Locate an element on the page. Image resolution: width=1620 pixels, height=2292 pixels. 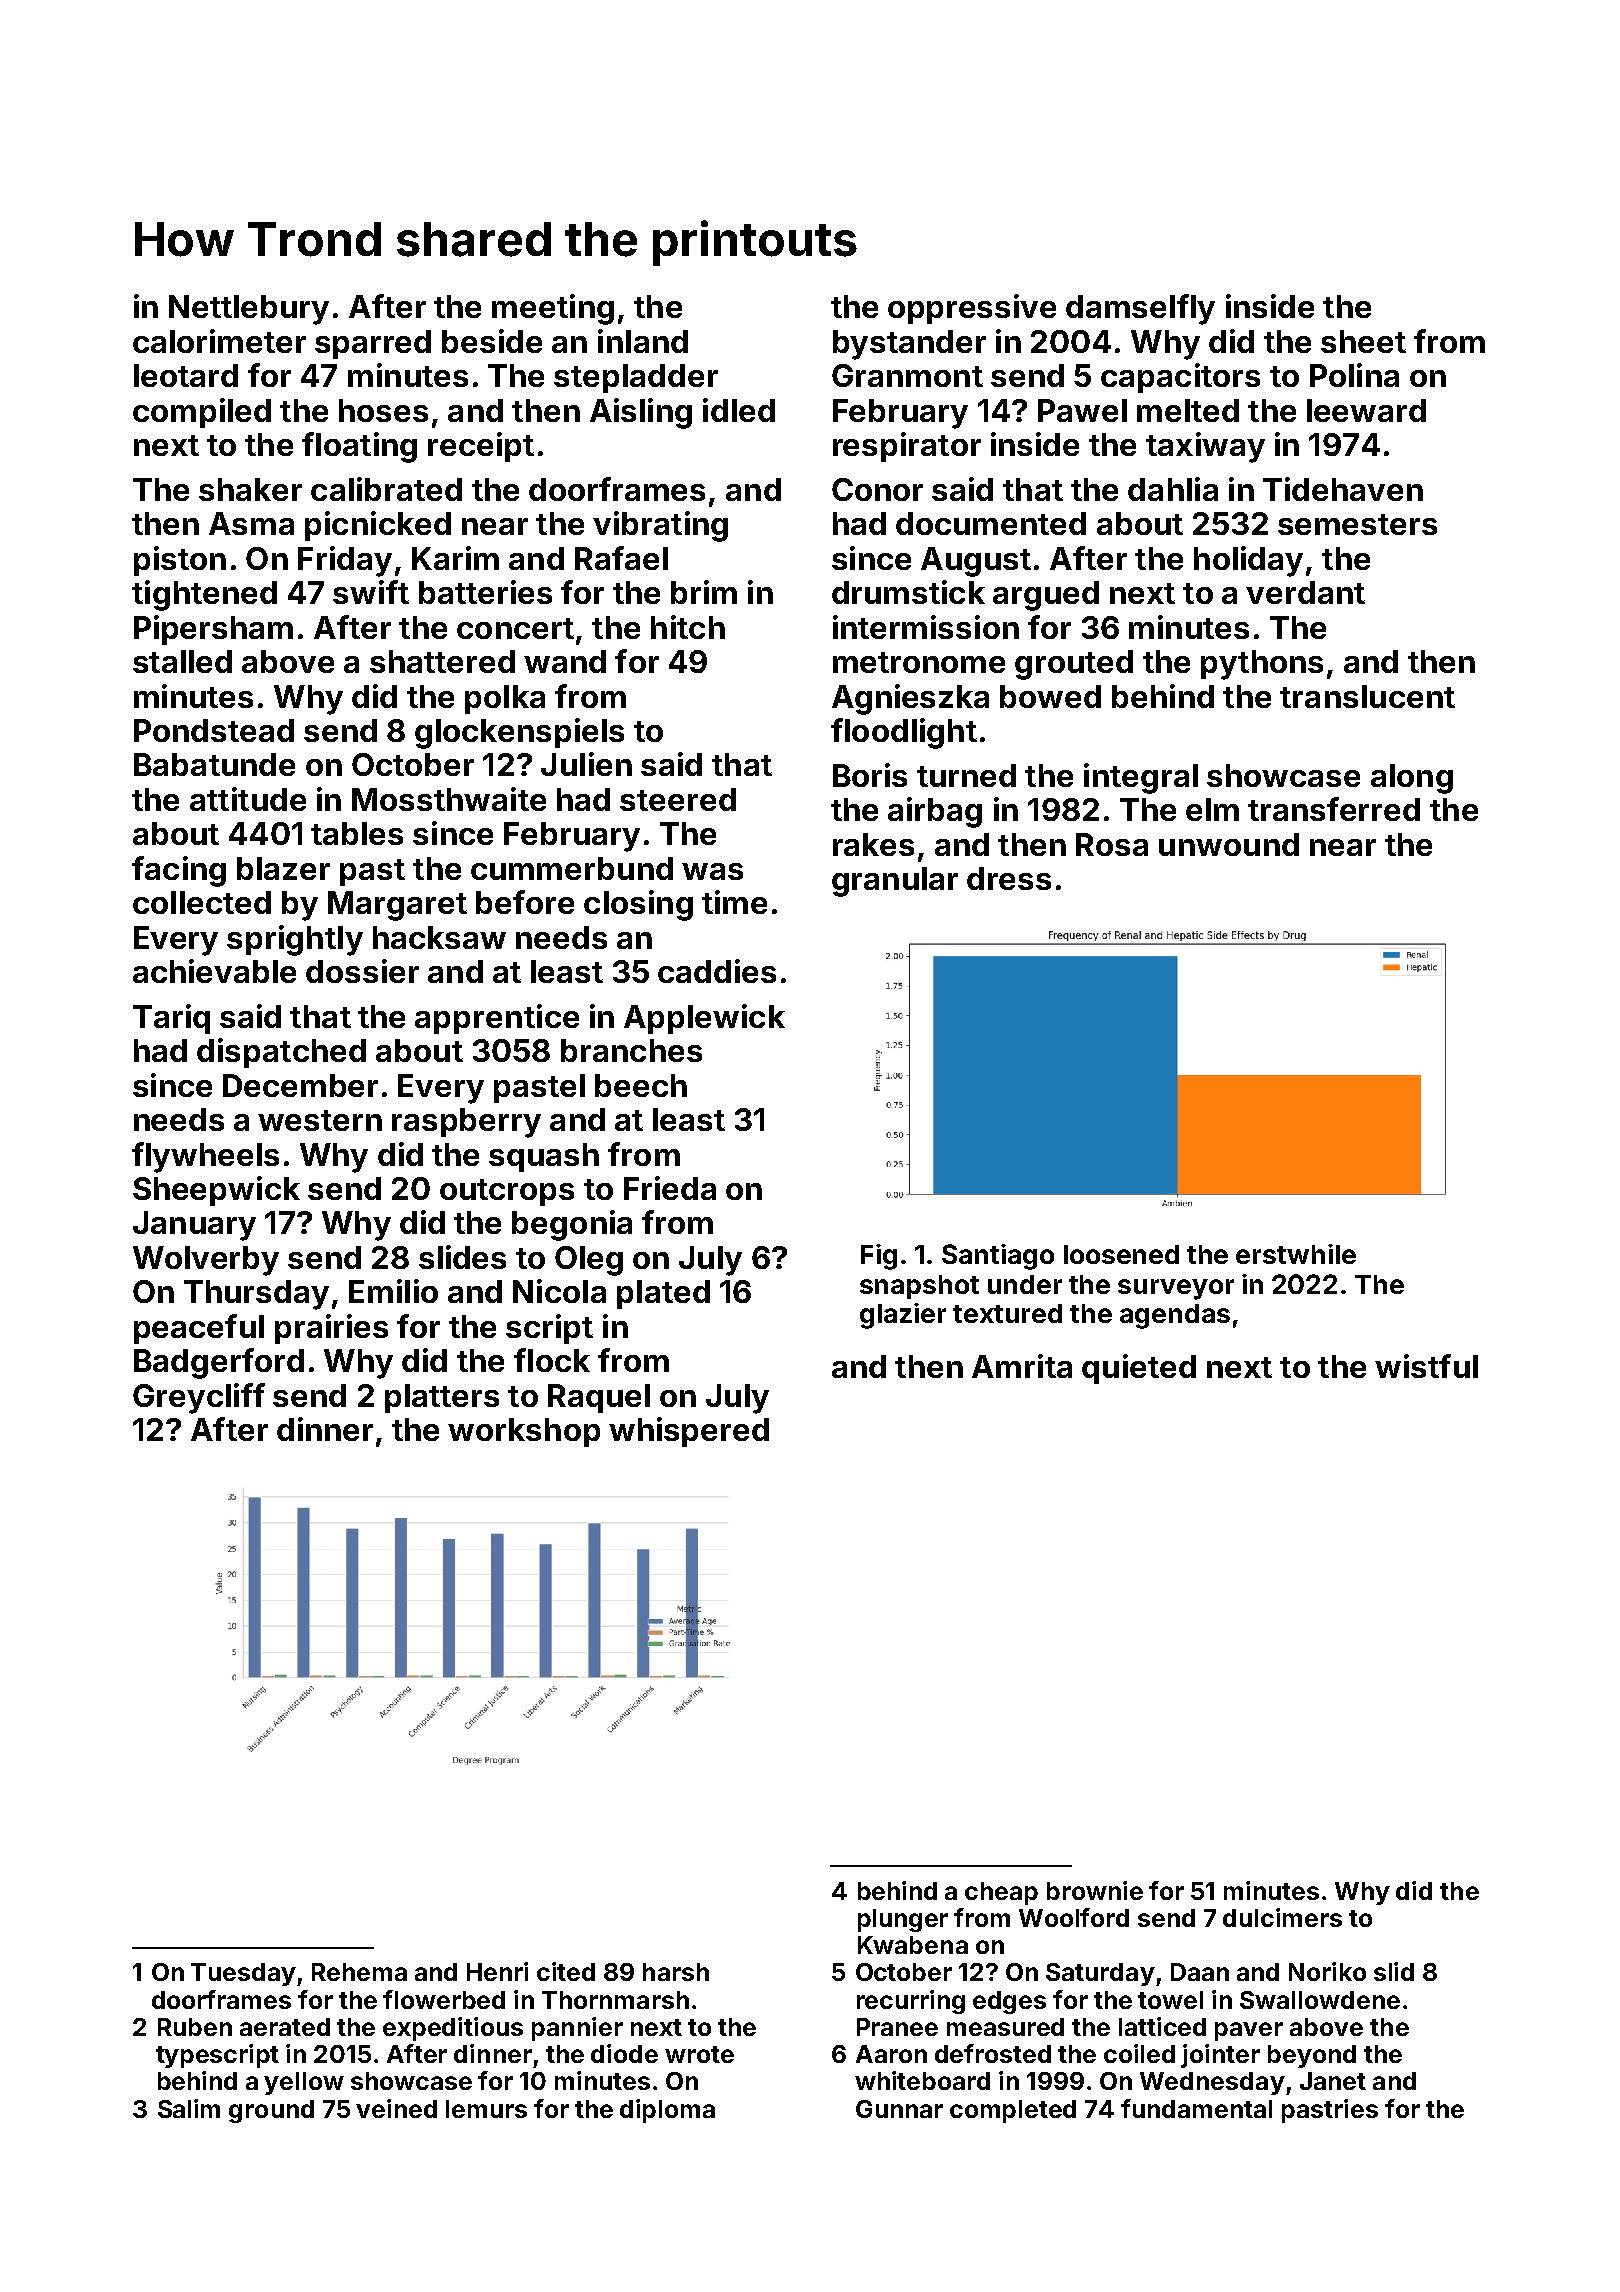
turned is located at coordinates (966, 775).
